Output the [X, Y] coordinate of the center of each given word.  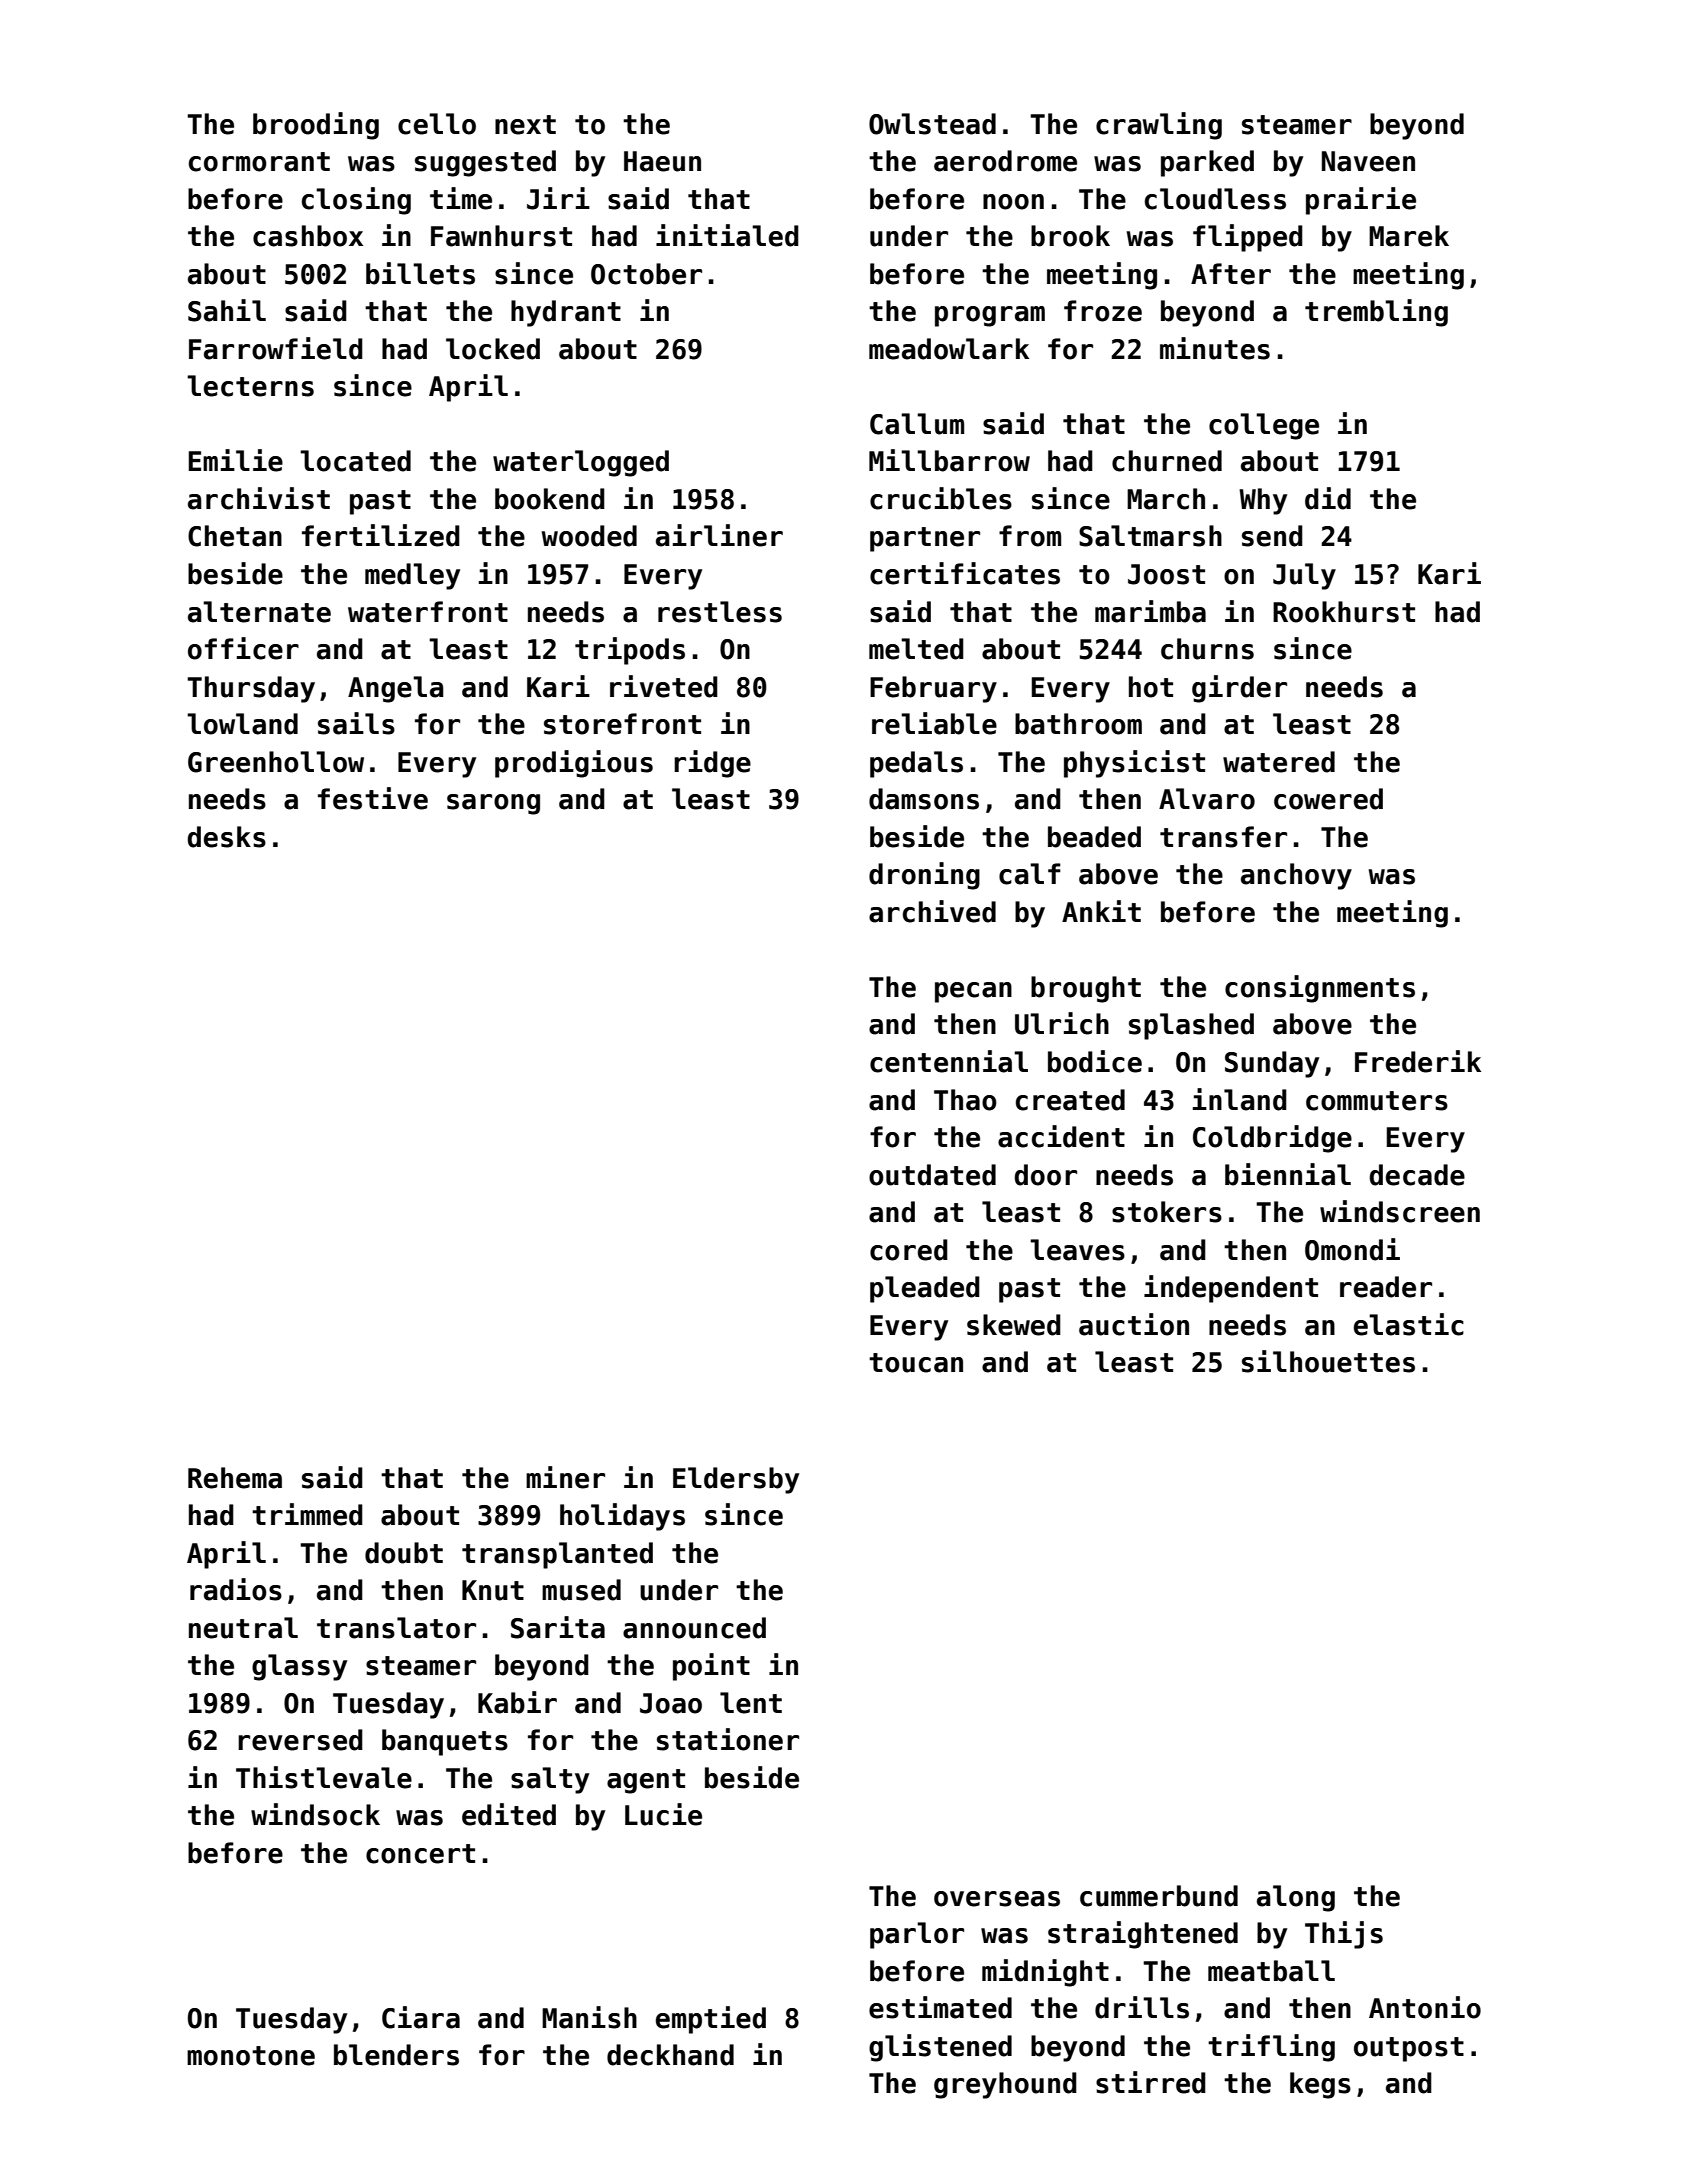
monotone [251, 2056]
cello [437, 124]
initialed [727, 235]
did [1328, 498]
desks [226, 837]
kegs [1320, 2085]
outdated [932, 1175]
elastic [1409, 1324]
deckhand [670, 2055]
